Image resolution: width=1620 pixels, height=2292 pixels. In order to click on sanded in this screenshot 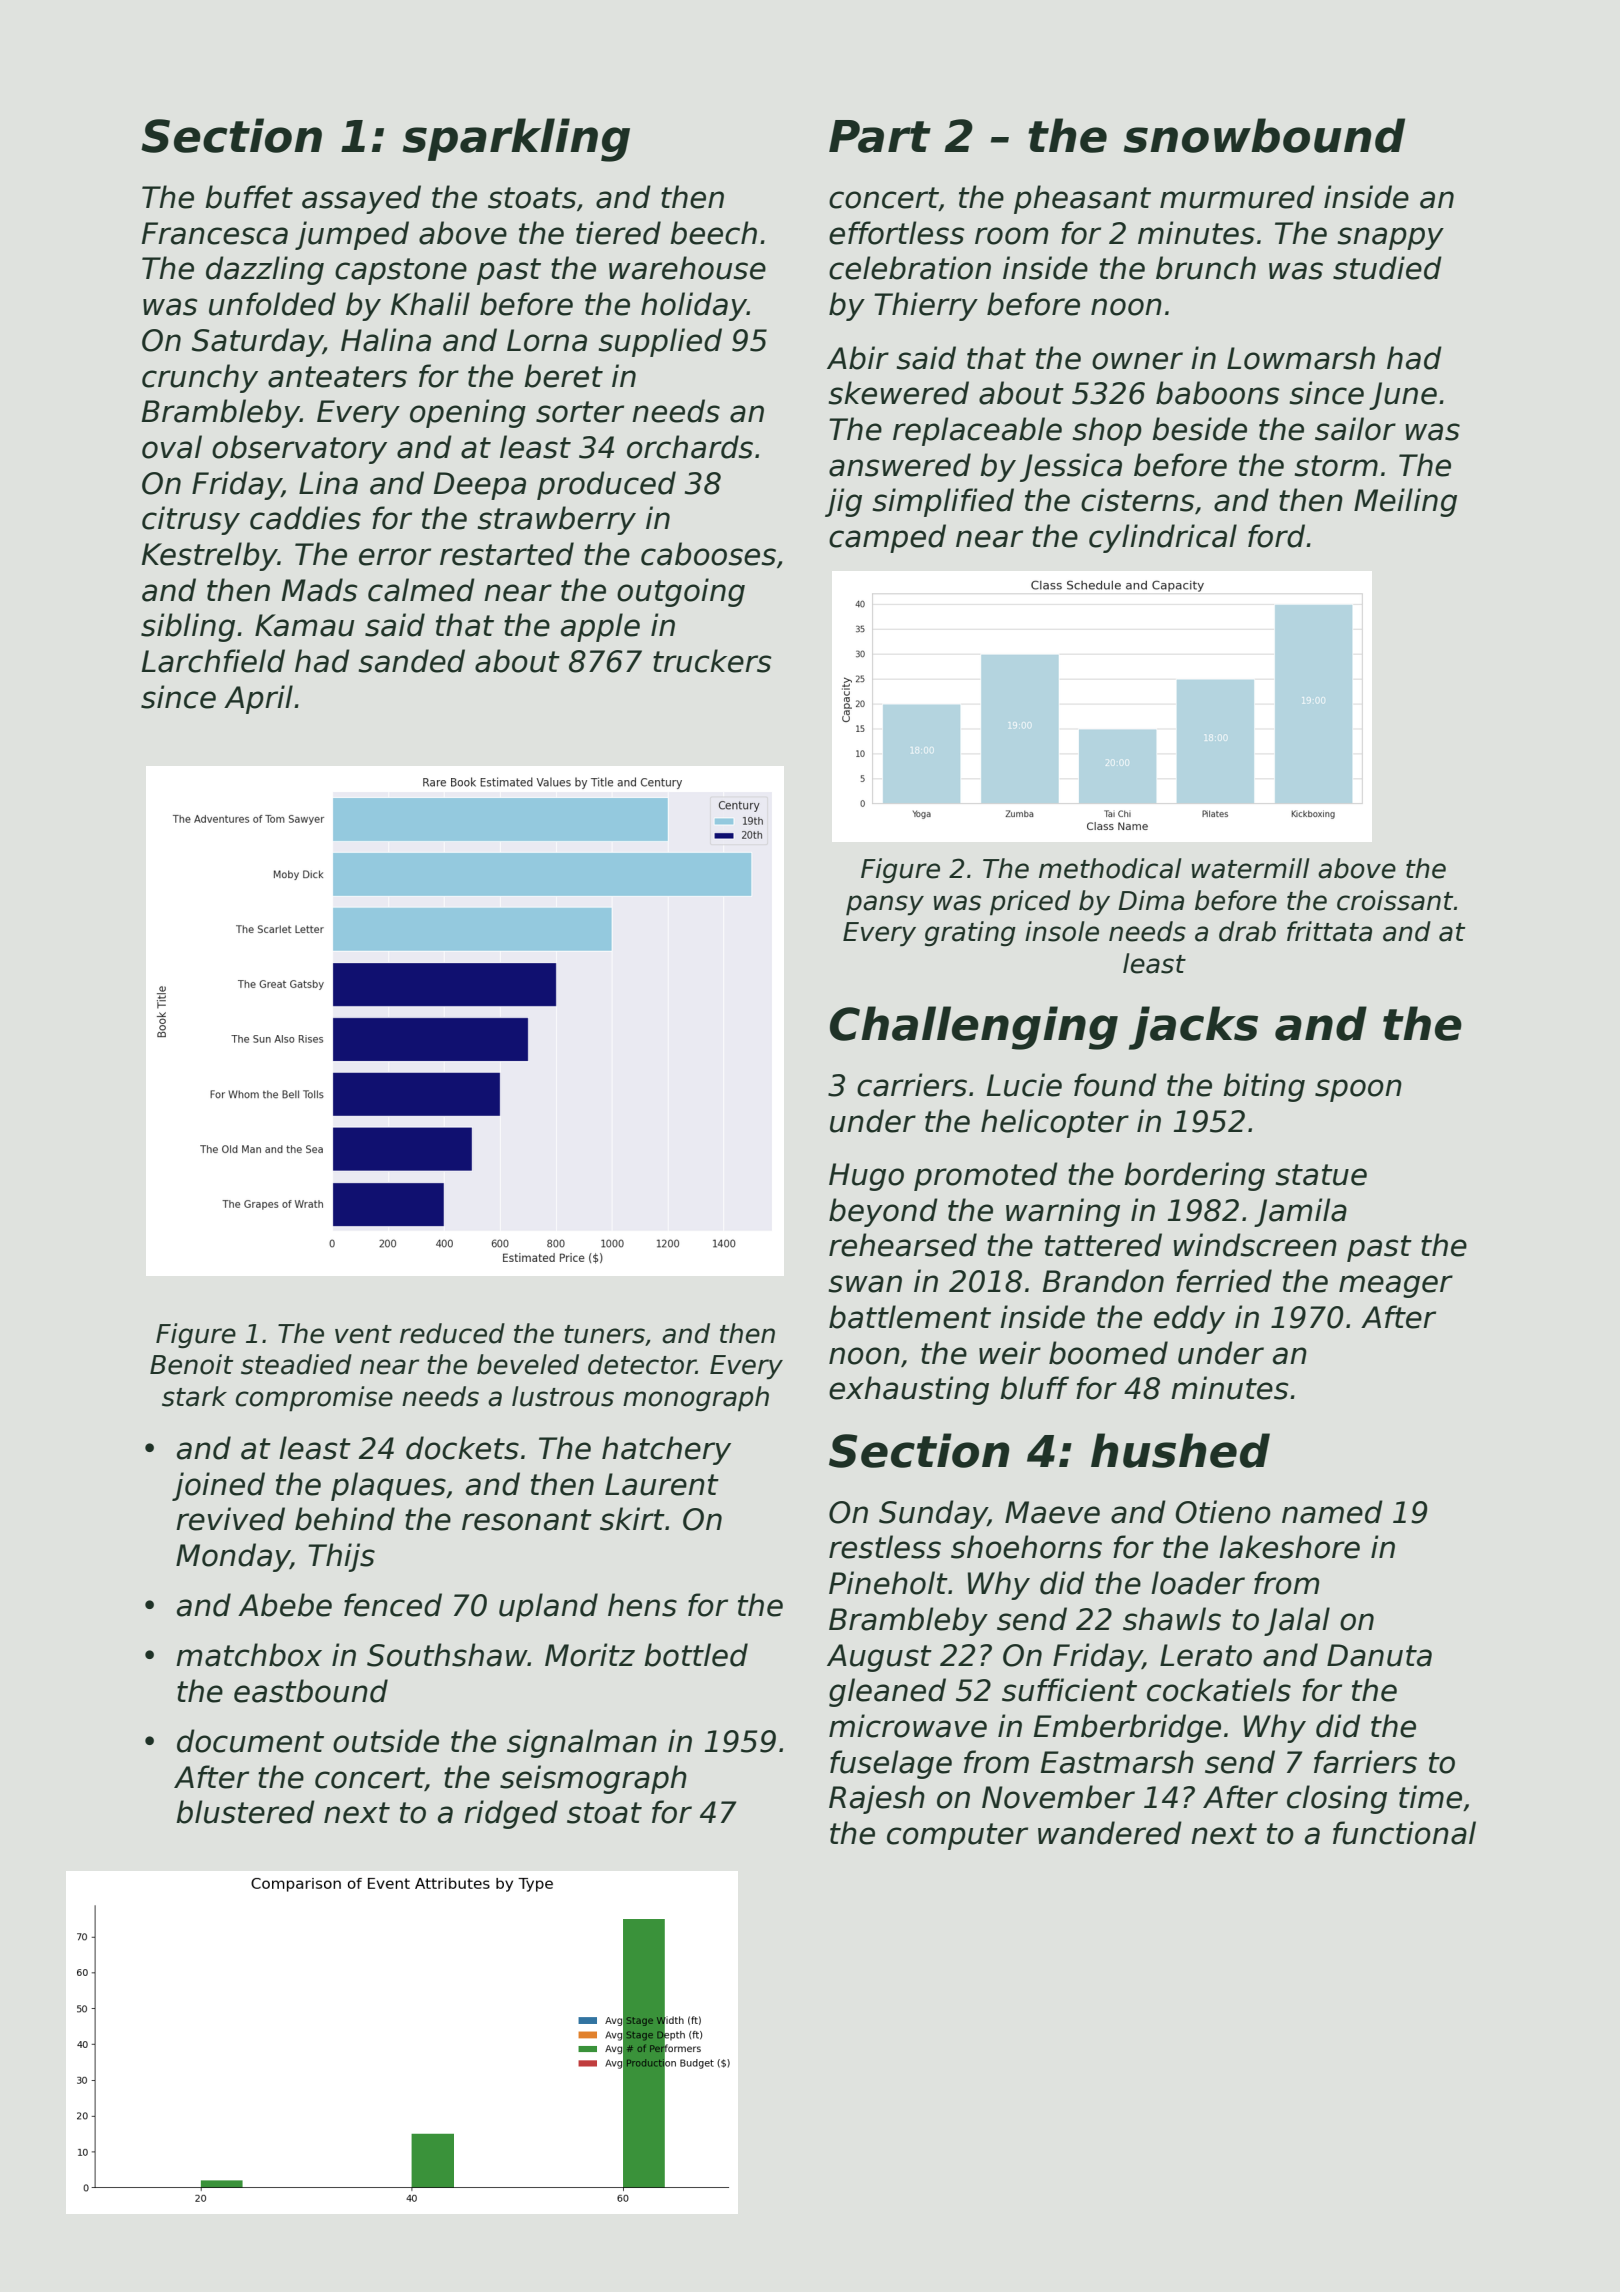, I will do `click(411, 661)`.
